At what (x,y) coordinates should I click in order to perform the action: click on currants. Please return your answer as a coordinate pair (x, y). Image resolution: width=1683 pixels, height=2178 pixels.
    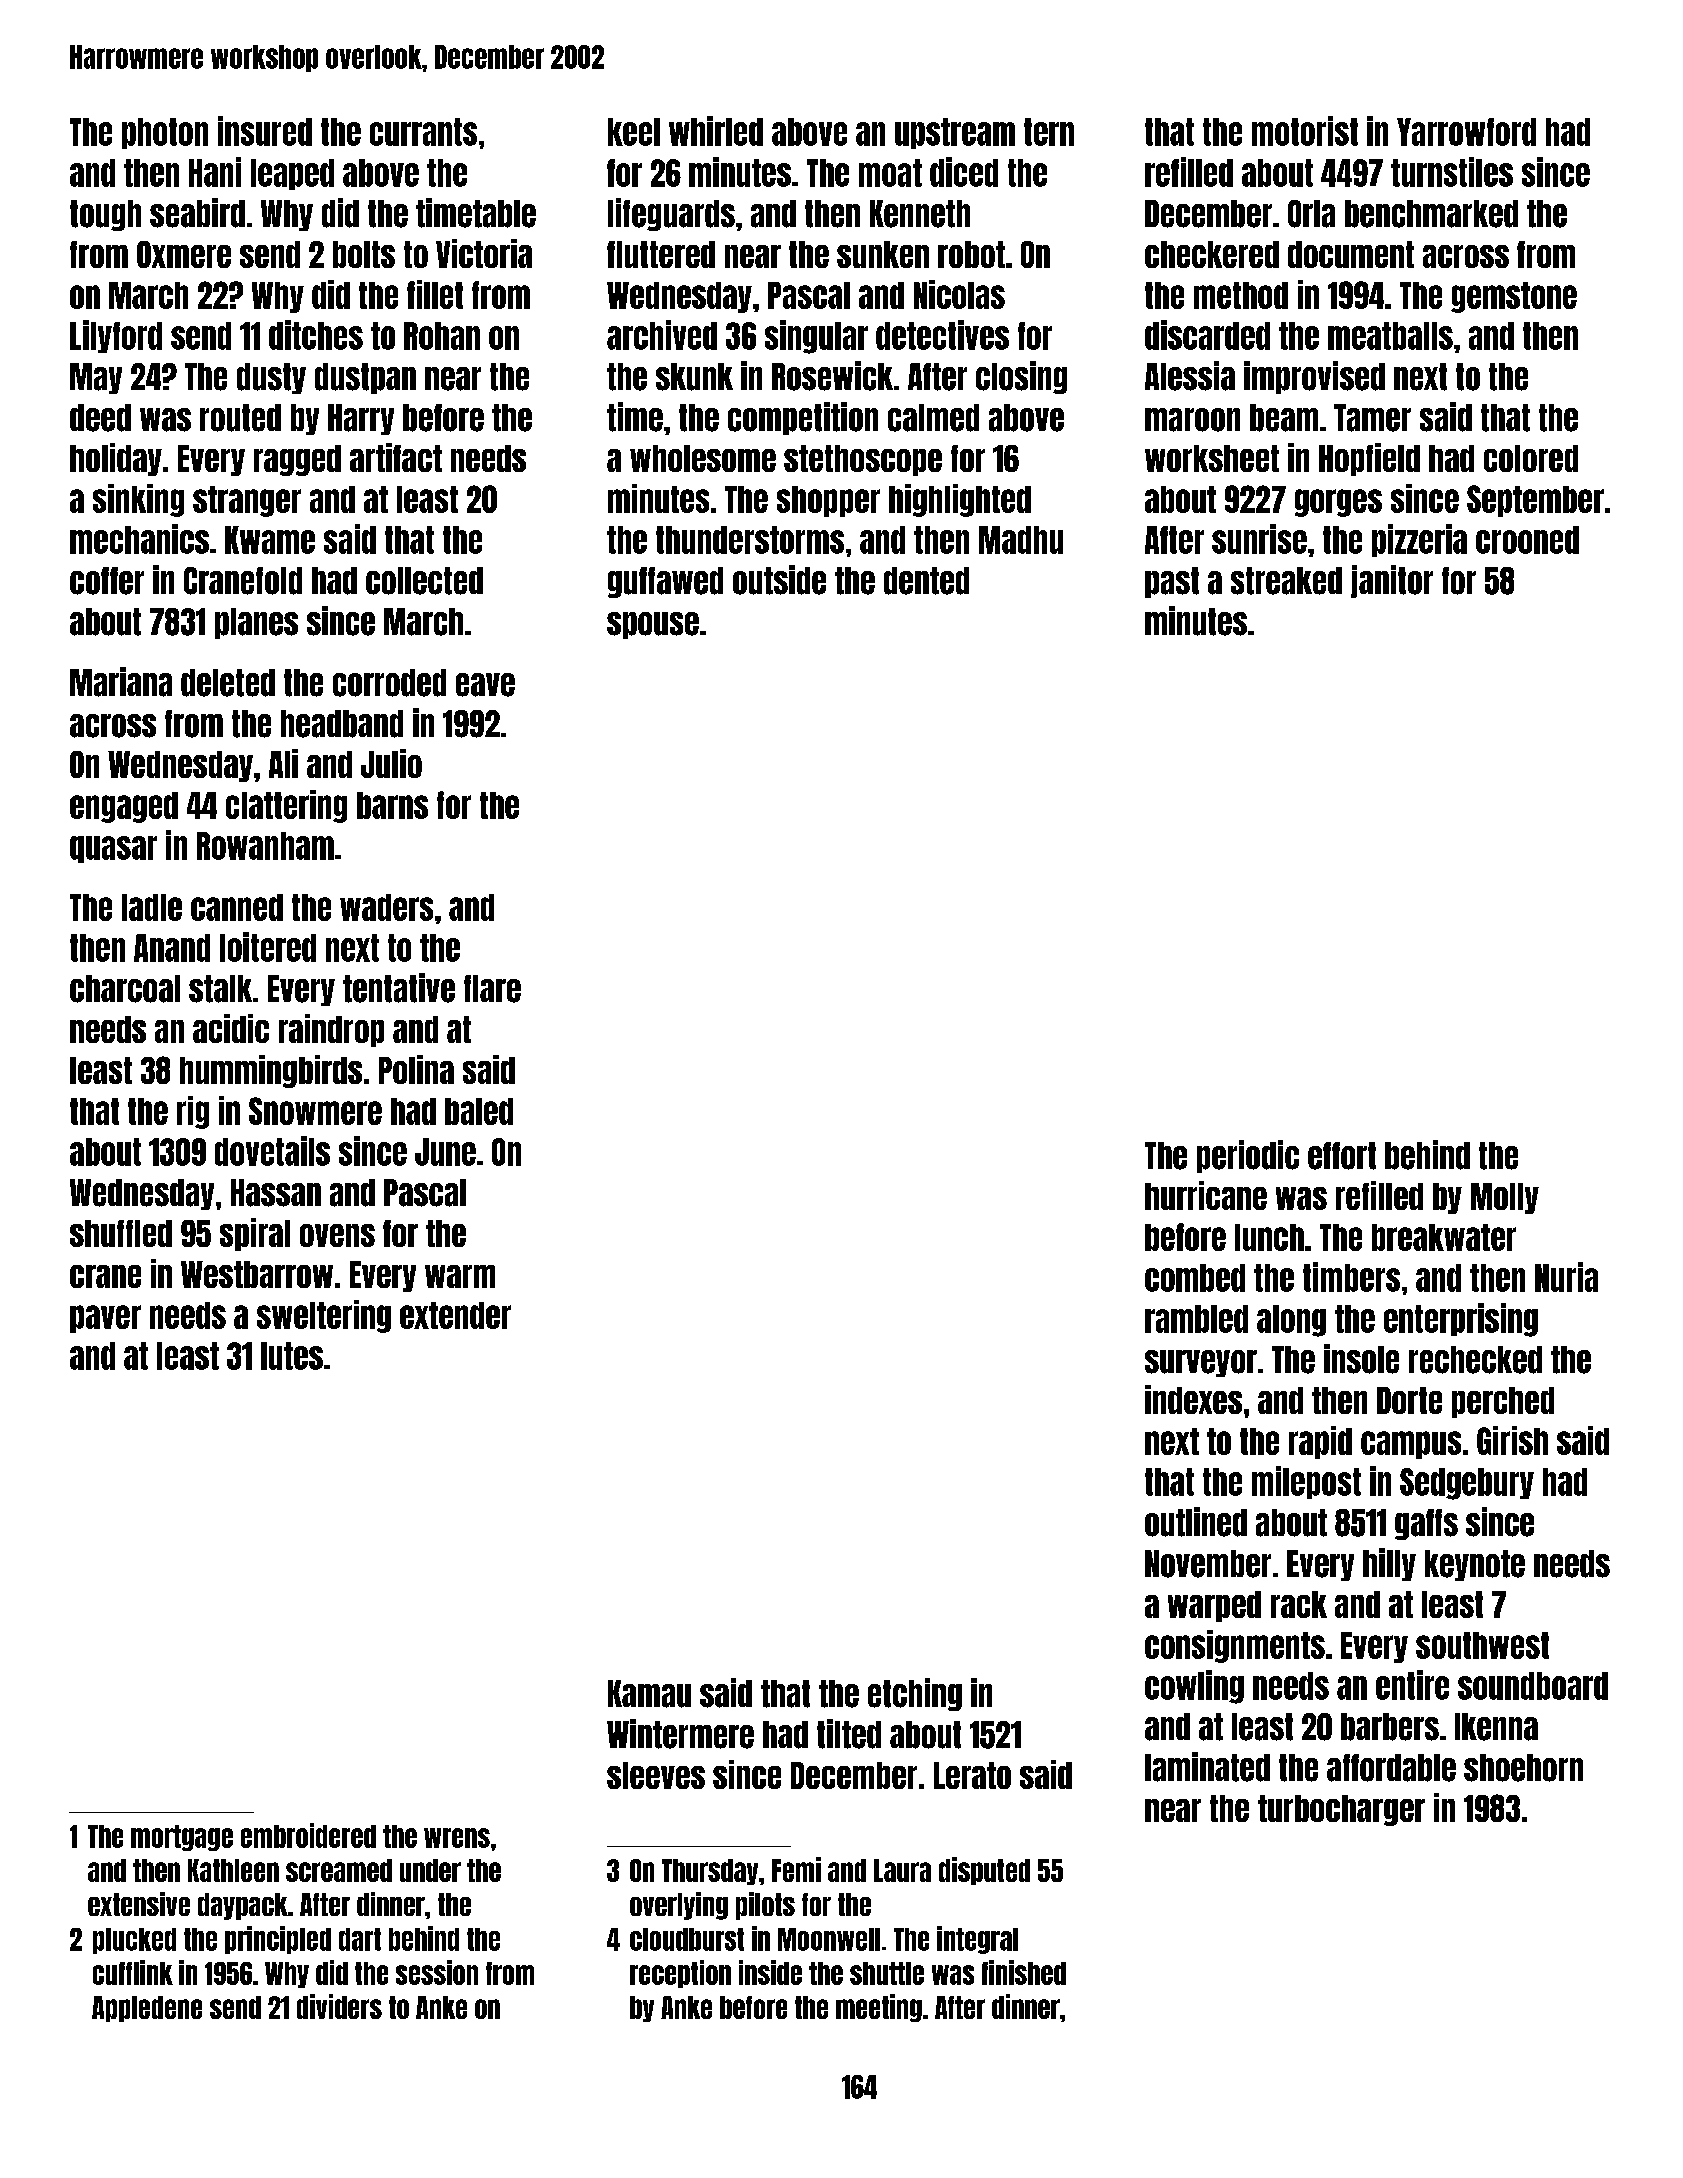
    Looking at the image, I should click on (423, 132).
